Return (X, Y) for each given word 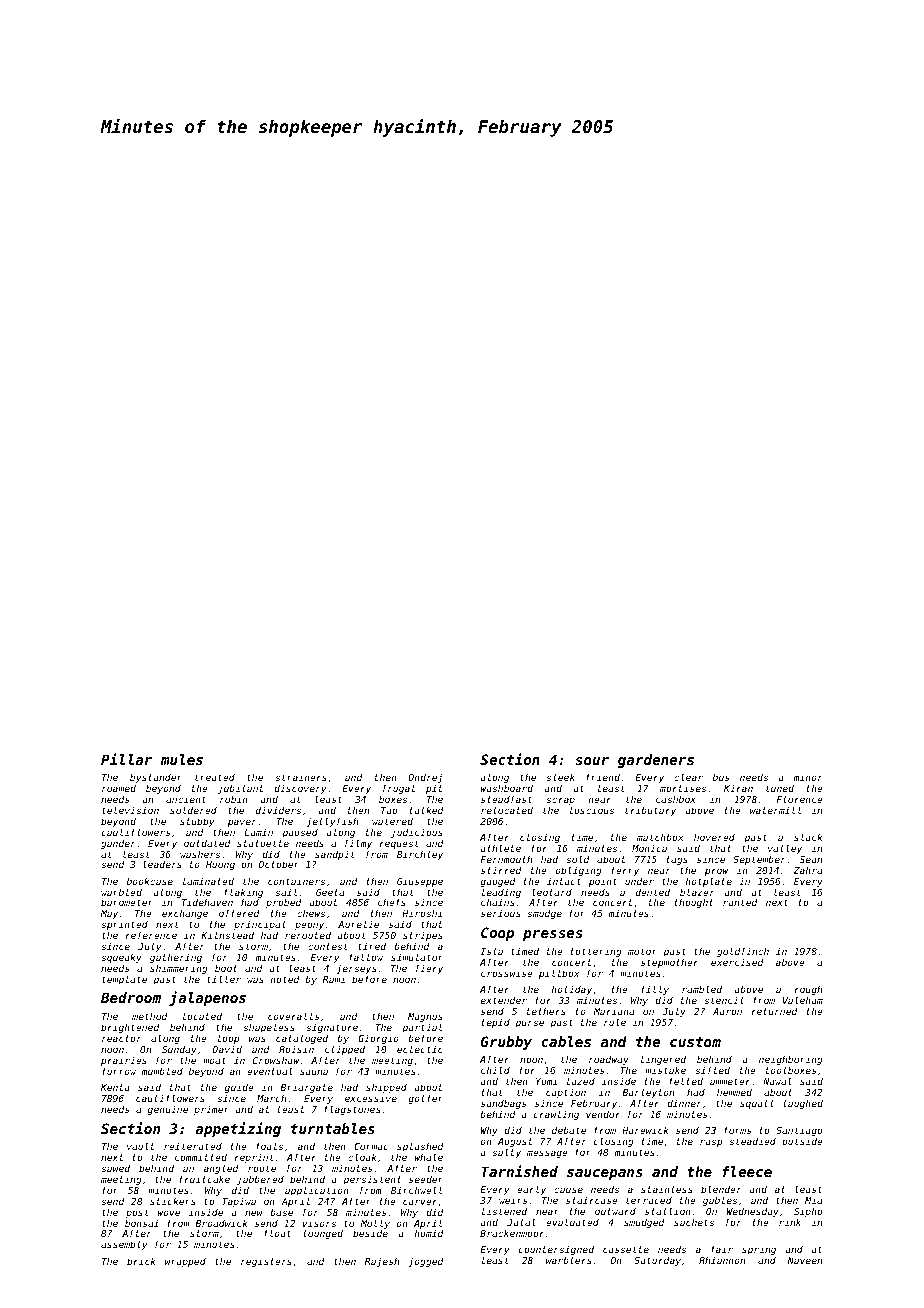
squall (757, 1104)
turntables (333, 1128)
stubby (197, 822)
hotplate (708, 882)
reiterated (193, 1146)
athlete (500, 848)
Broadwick (221, 1223)
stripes (423, 936)
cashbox (676, 799)
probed (284, 903)
